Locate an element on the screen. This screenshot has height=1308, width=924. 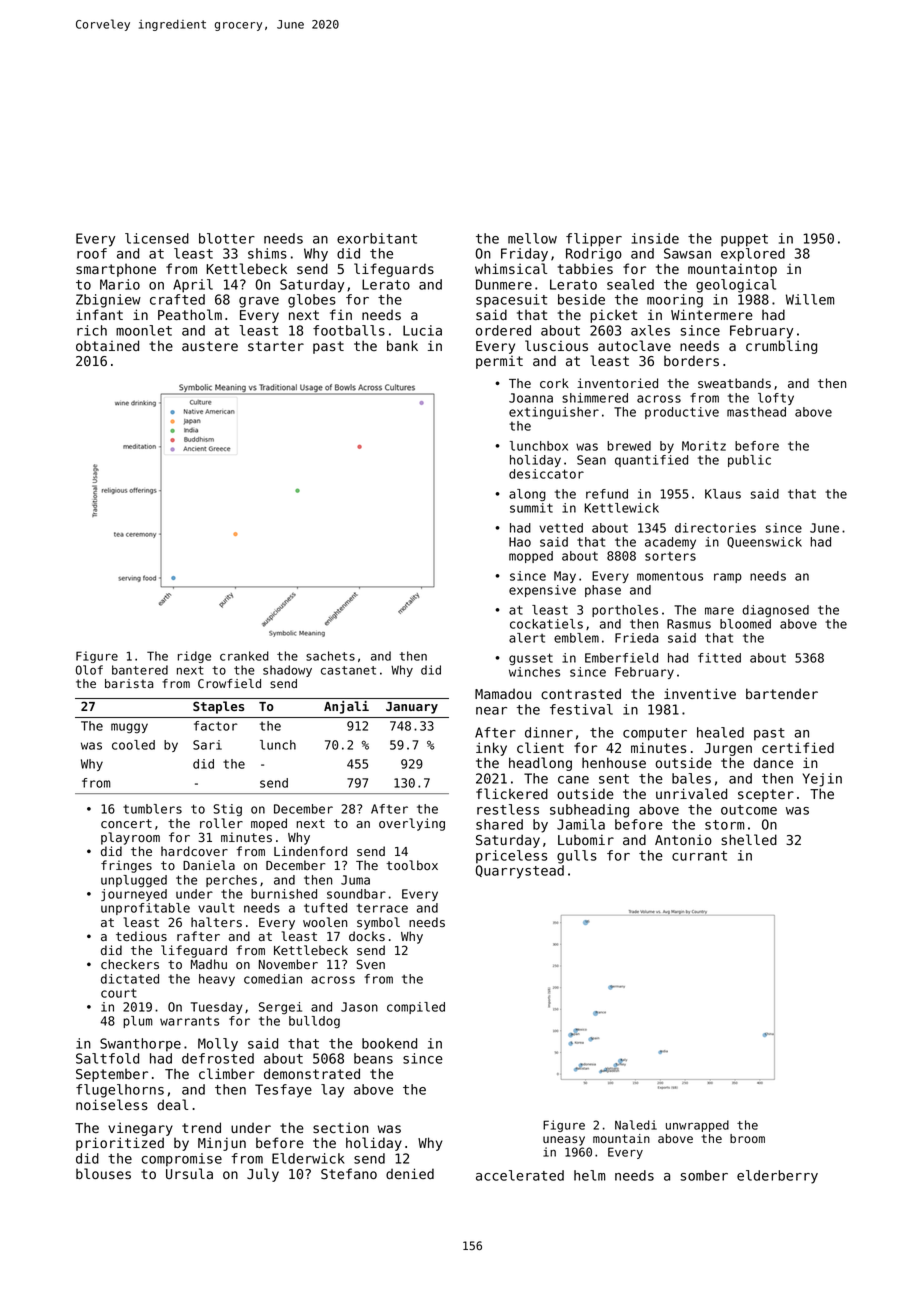
Queenswick is located at coordinates (764, 542).
